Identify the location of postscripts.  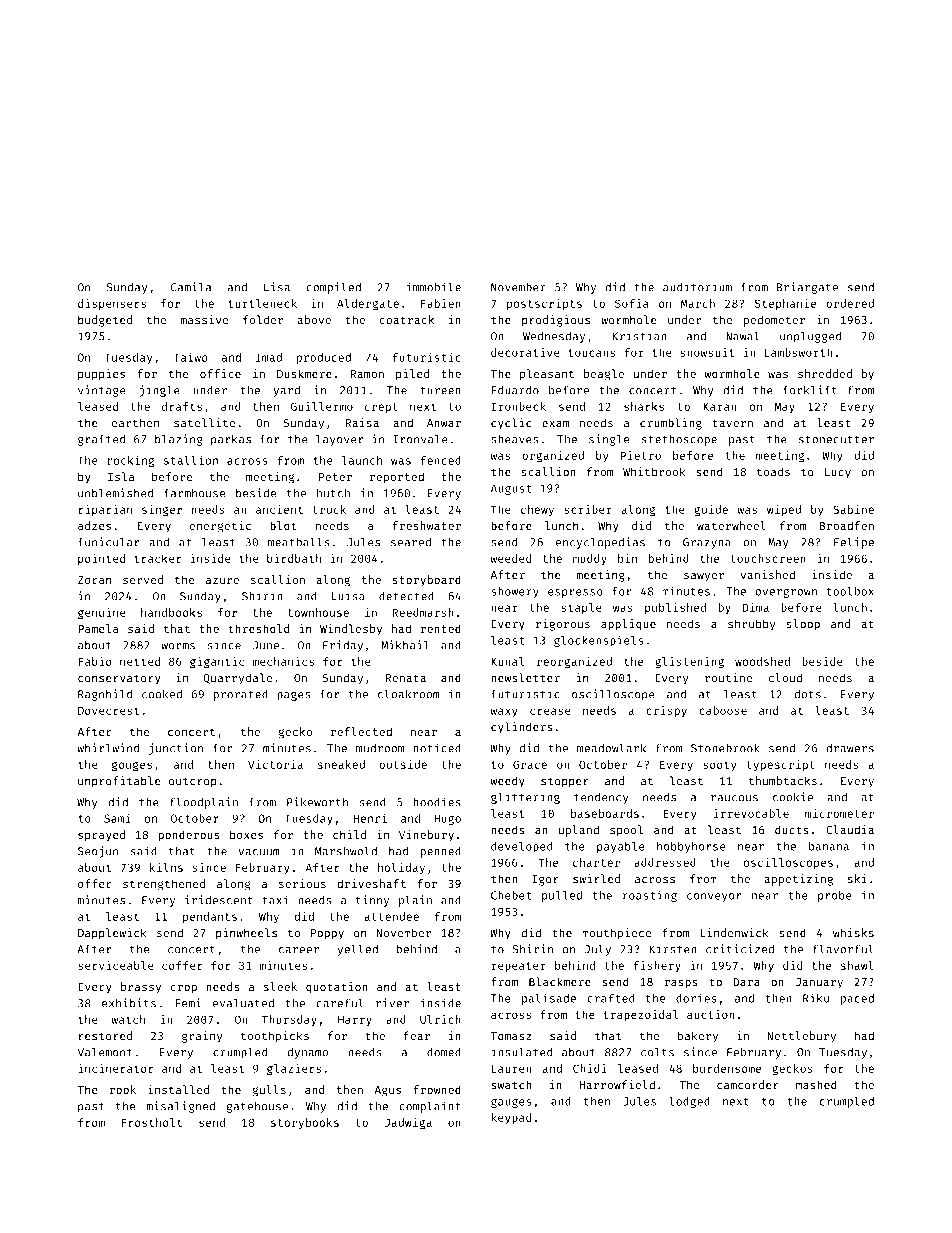
(544, 304).
